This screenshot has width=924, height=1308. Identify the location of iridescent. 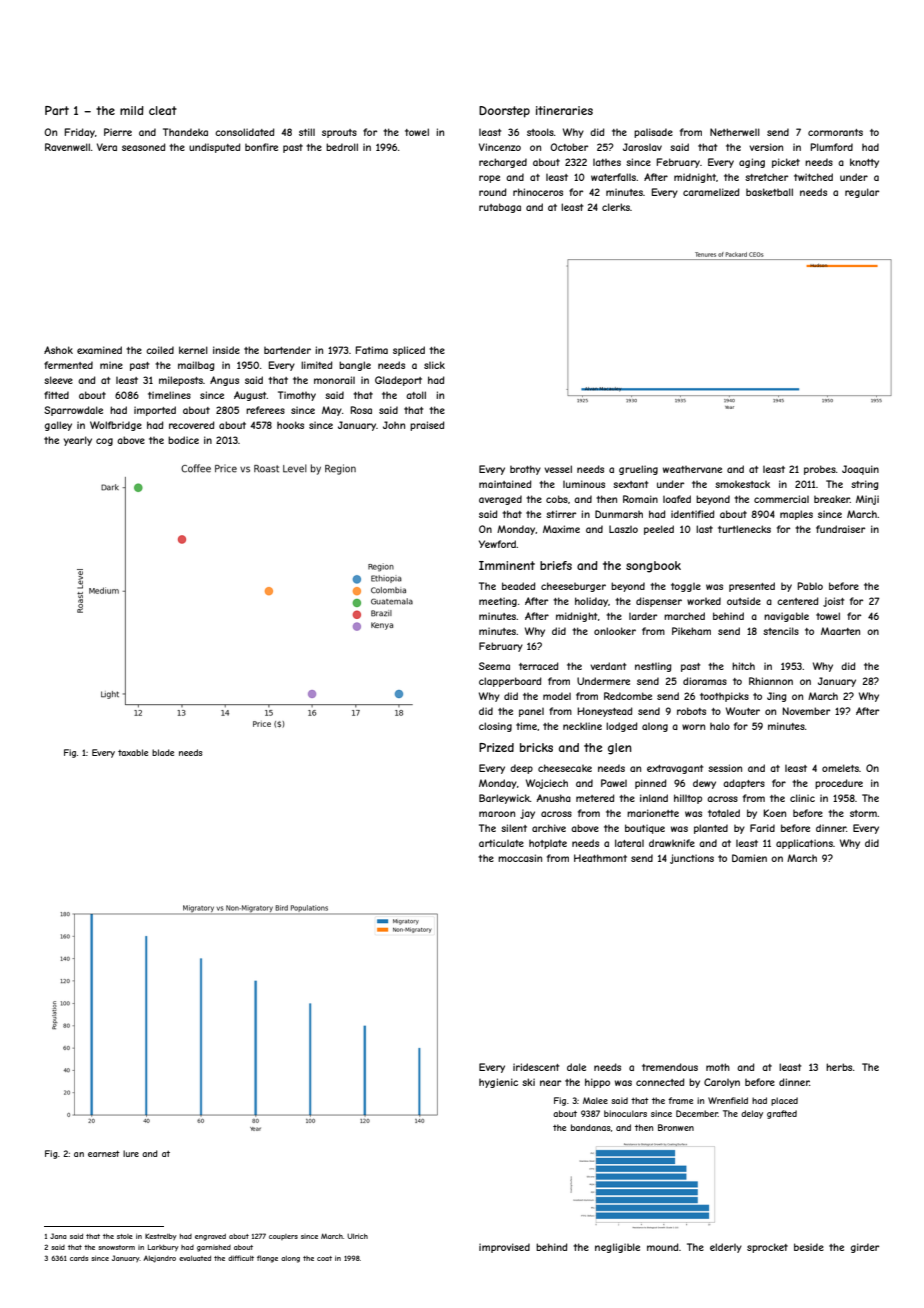
(536, 1067).
